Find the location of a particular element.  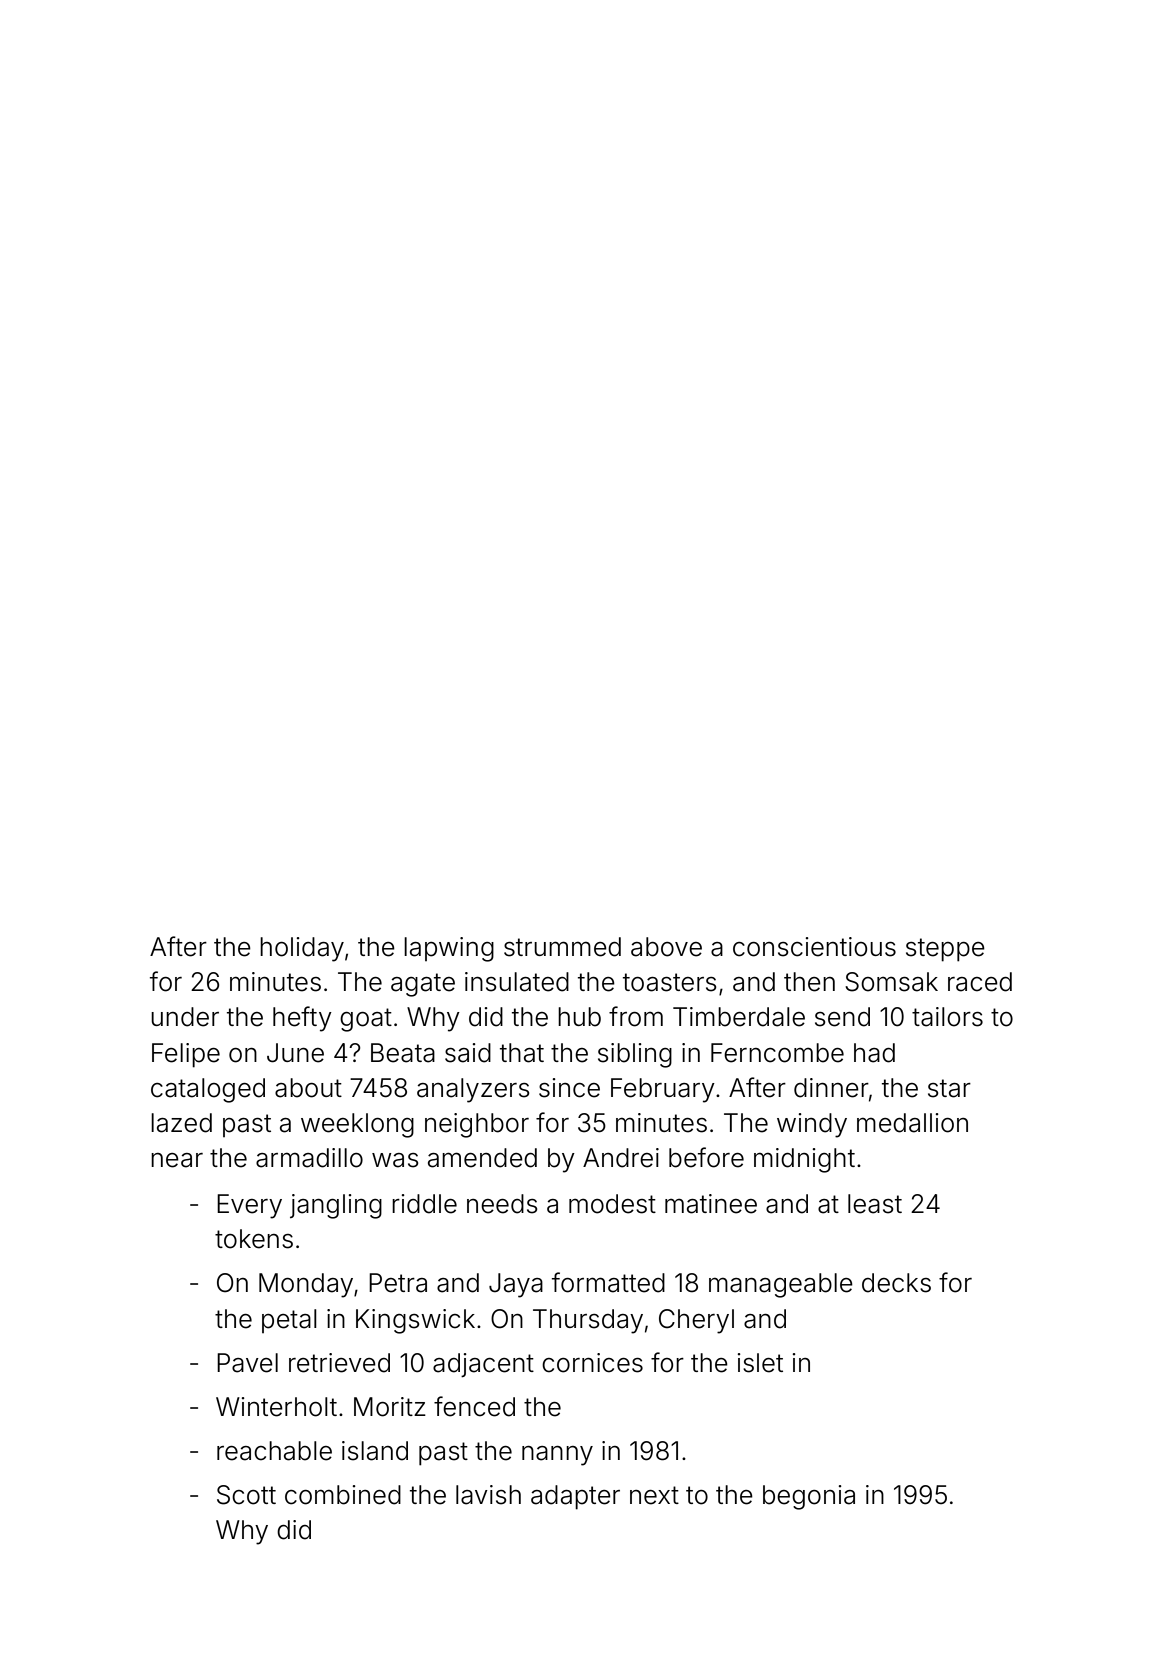

Monday is located at coordinates (306, 1285).
